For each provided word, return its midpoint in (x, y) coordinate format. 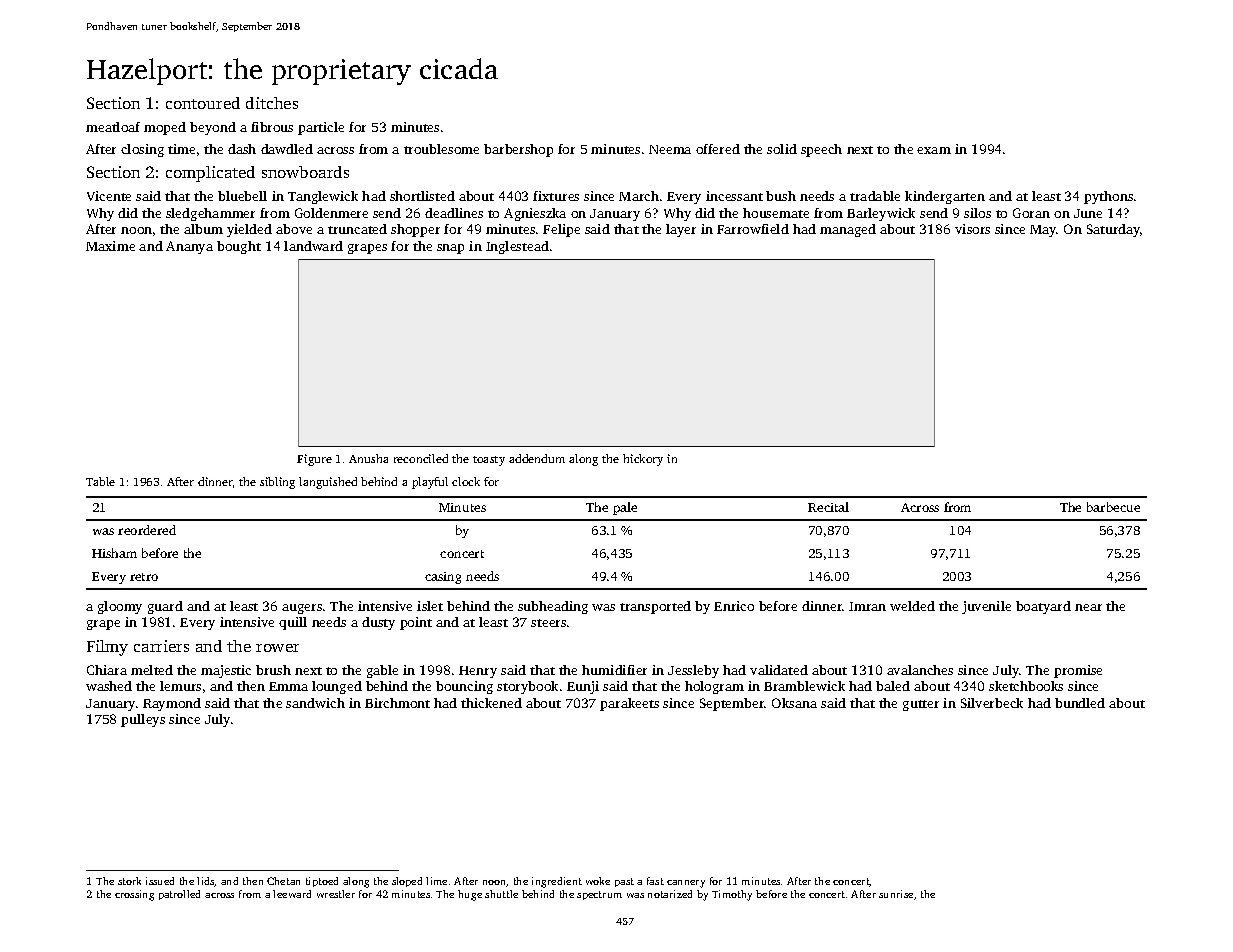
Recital (828, 507)
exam (934, 150)
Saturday (1113, 230)
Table (100, 481)
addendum (537, 458)
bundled (1080, 703)
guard (165, 607)
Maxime (110, 246)
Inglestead (517, 247)
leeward (292, 894)
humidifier (614, 670)
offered (718, 149)
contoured (203, 103)
